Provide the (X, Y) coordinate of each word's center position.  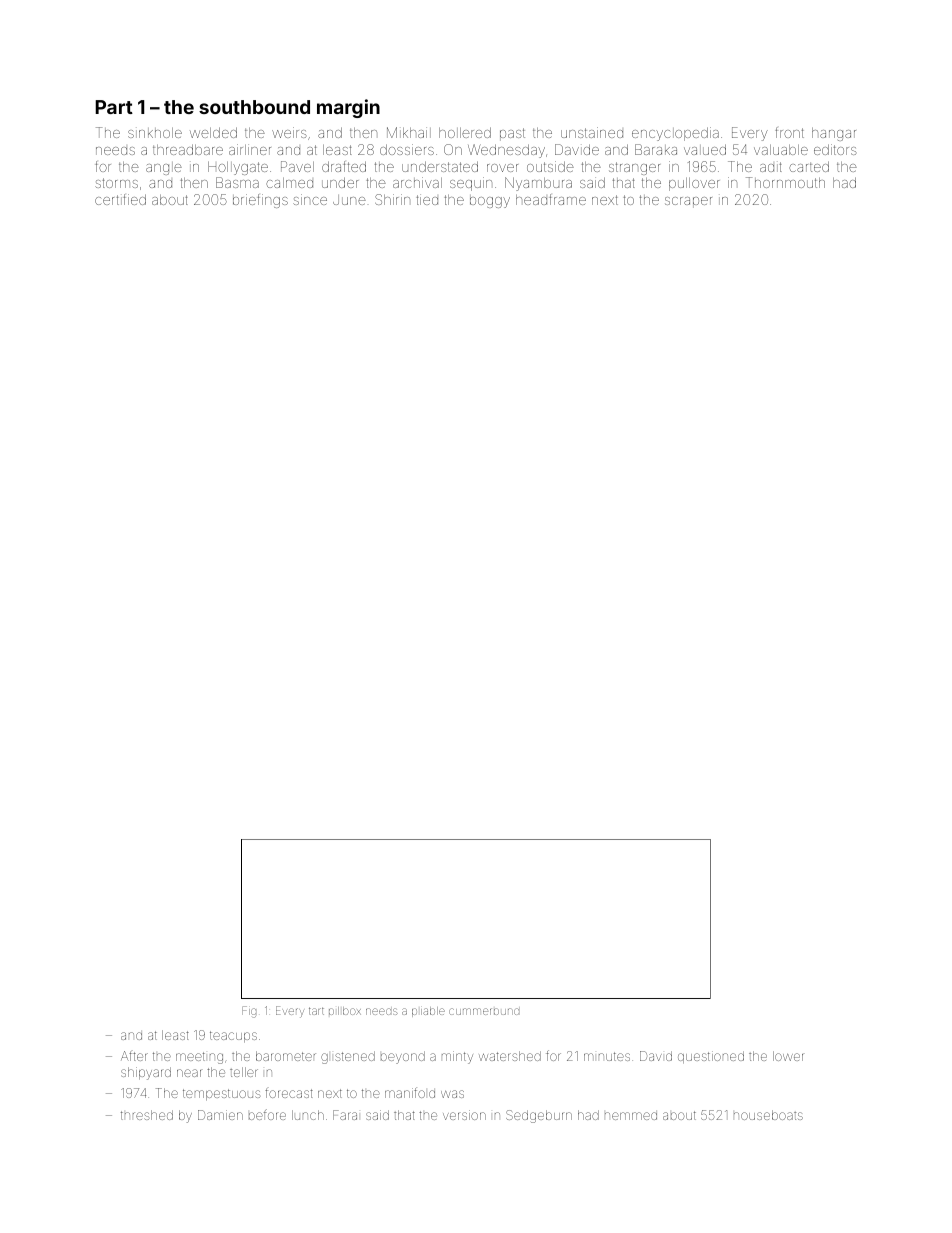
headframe (551, 199)
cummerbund (484, 1011)
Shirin (392, 199)
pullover (694, 184)
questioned (711, 1057)
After (134, 1056)
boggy (490, 201)
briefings (260, 201)
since (310, 199)
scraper (688, 202)
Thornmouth (785, 182)
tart (316, 1011)
